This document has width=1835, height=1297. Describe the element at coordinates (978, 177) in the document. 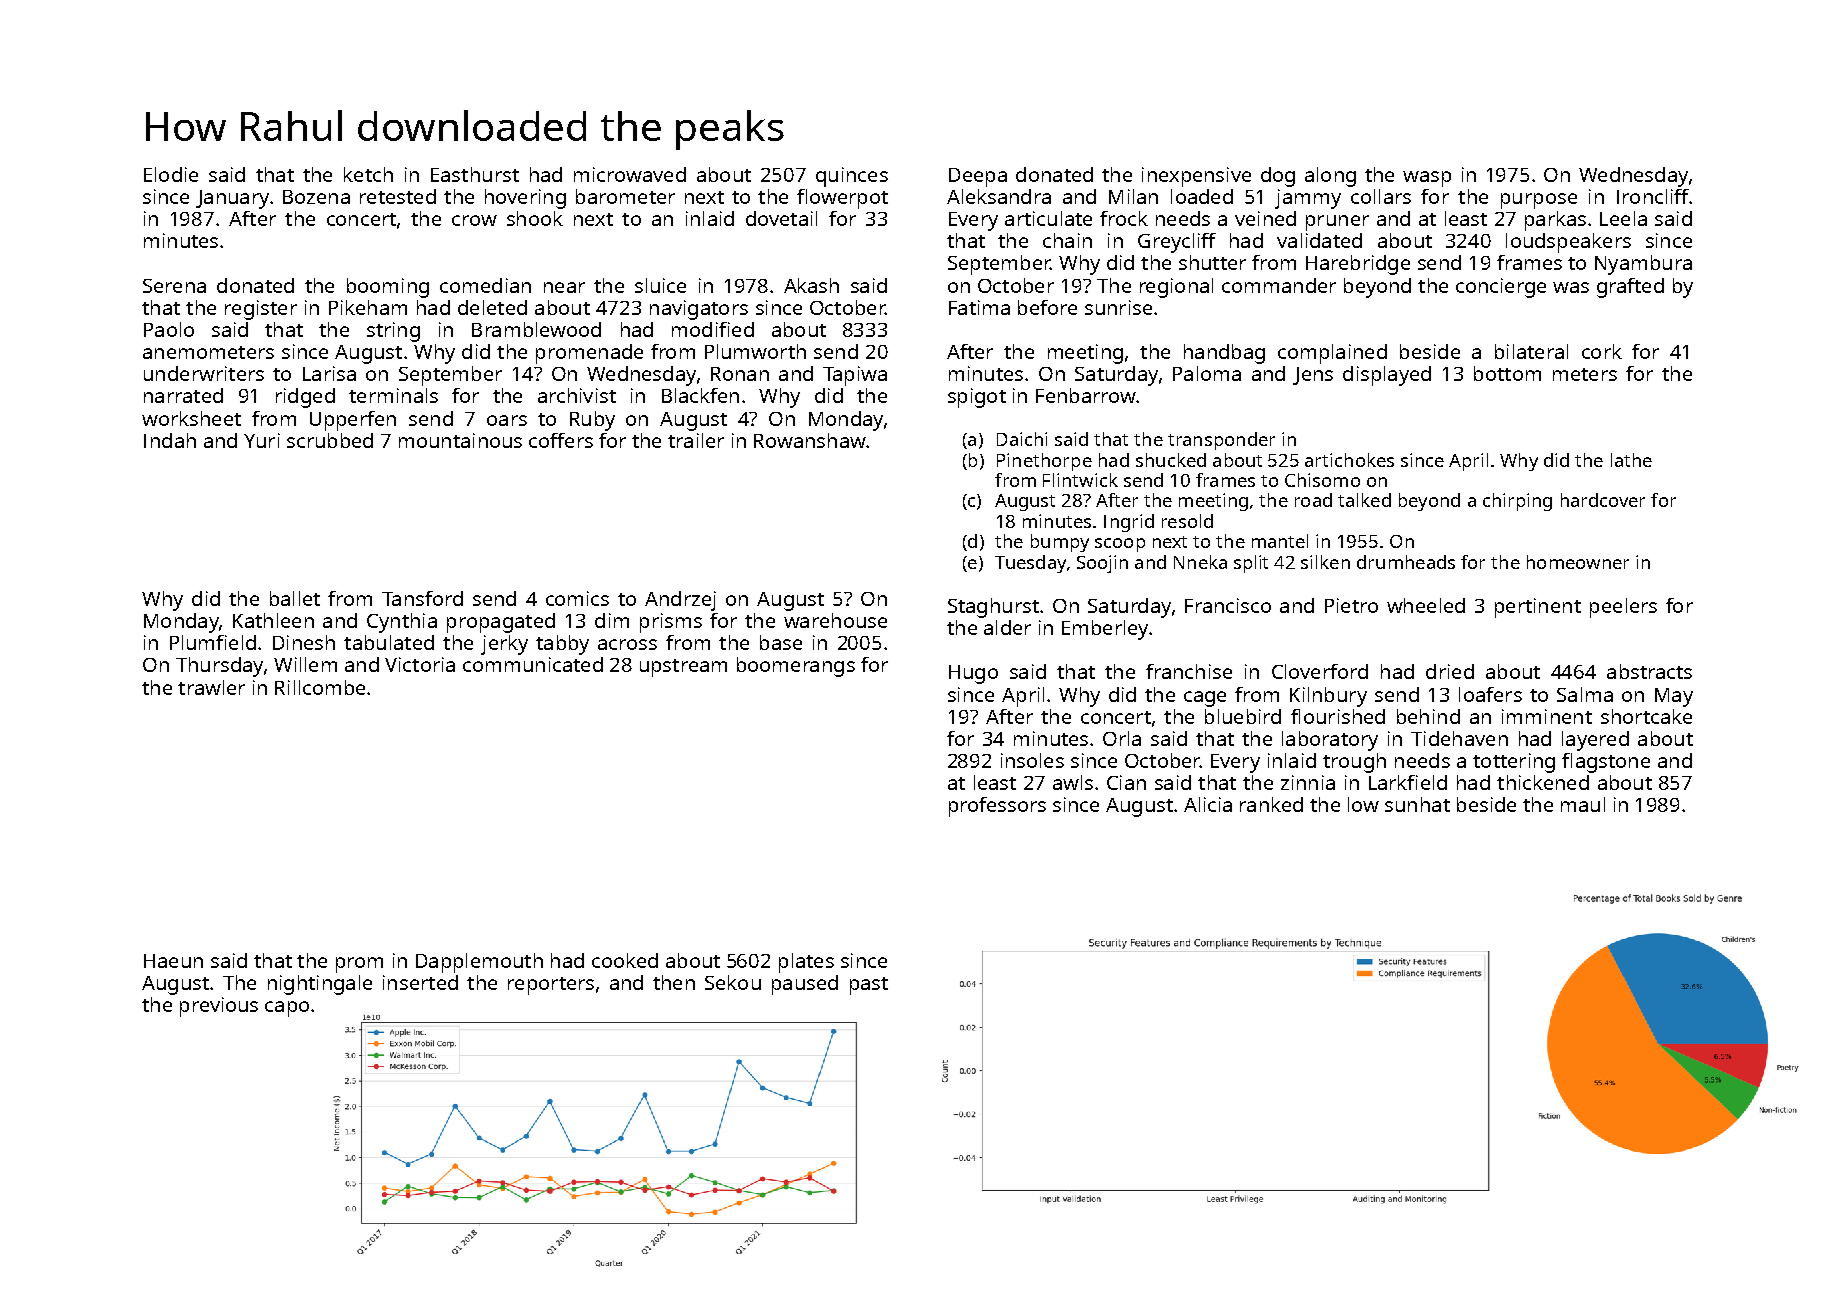

I see `Deepa` at that location.
